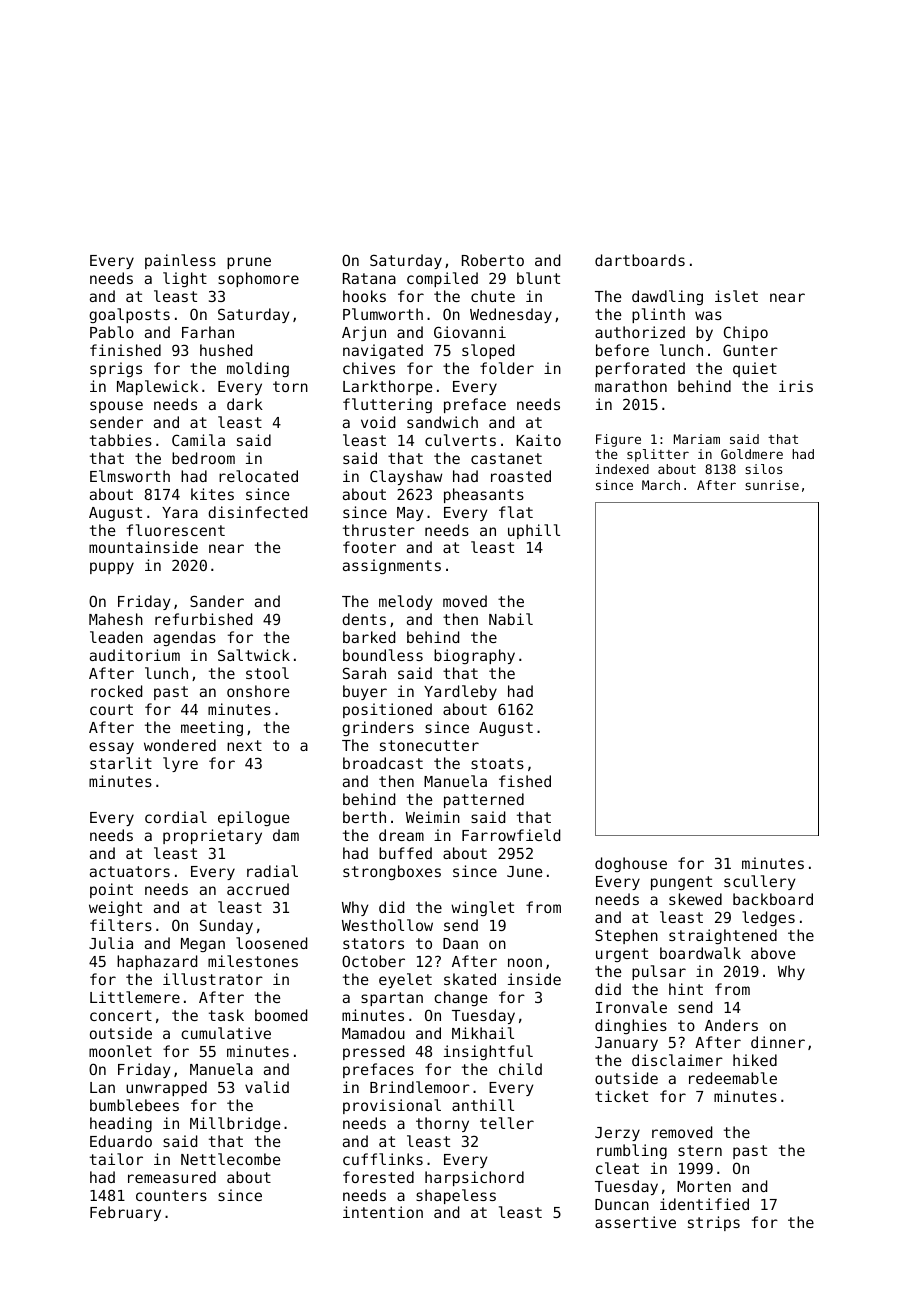  I want to click on Kaito, so click(539, 440).
